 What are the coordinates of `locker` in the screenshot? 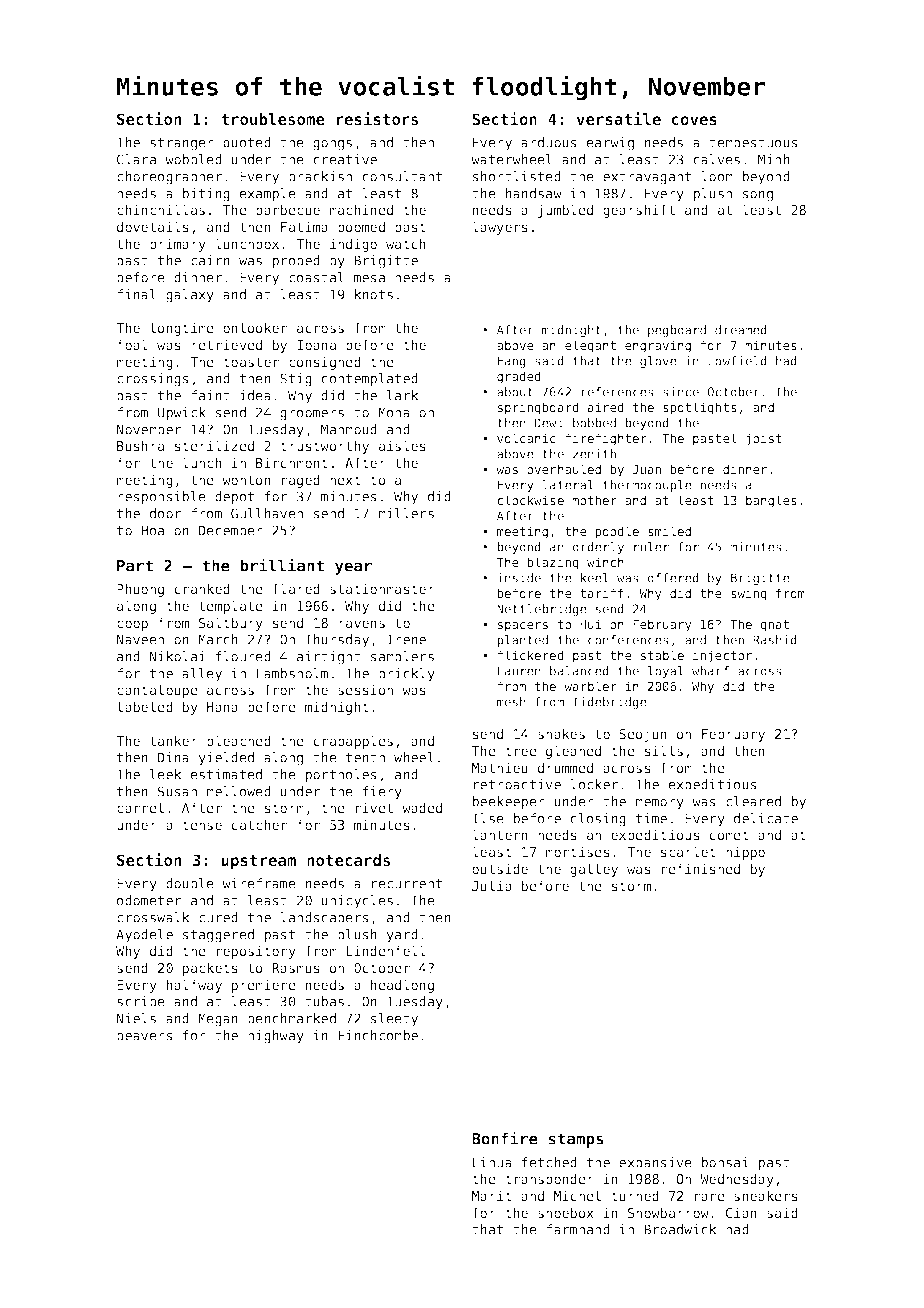 It's located at (594, 784).
